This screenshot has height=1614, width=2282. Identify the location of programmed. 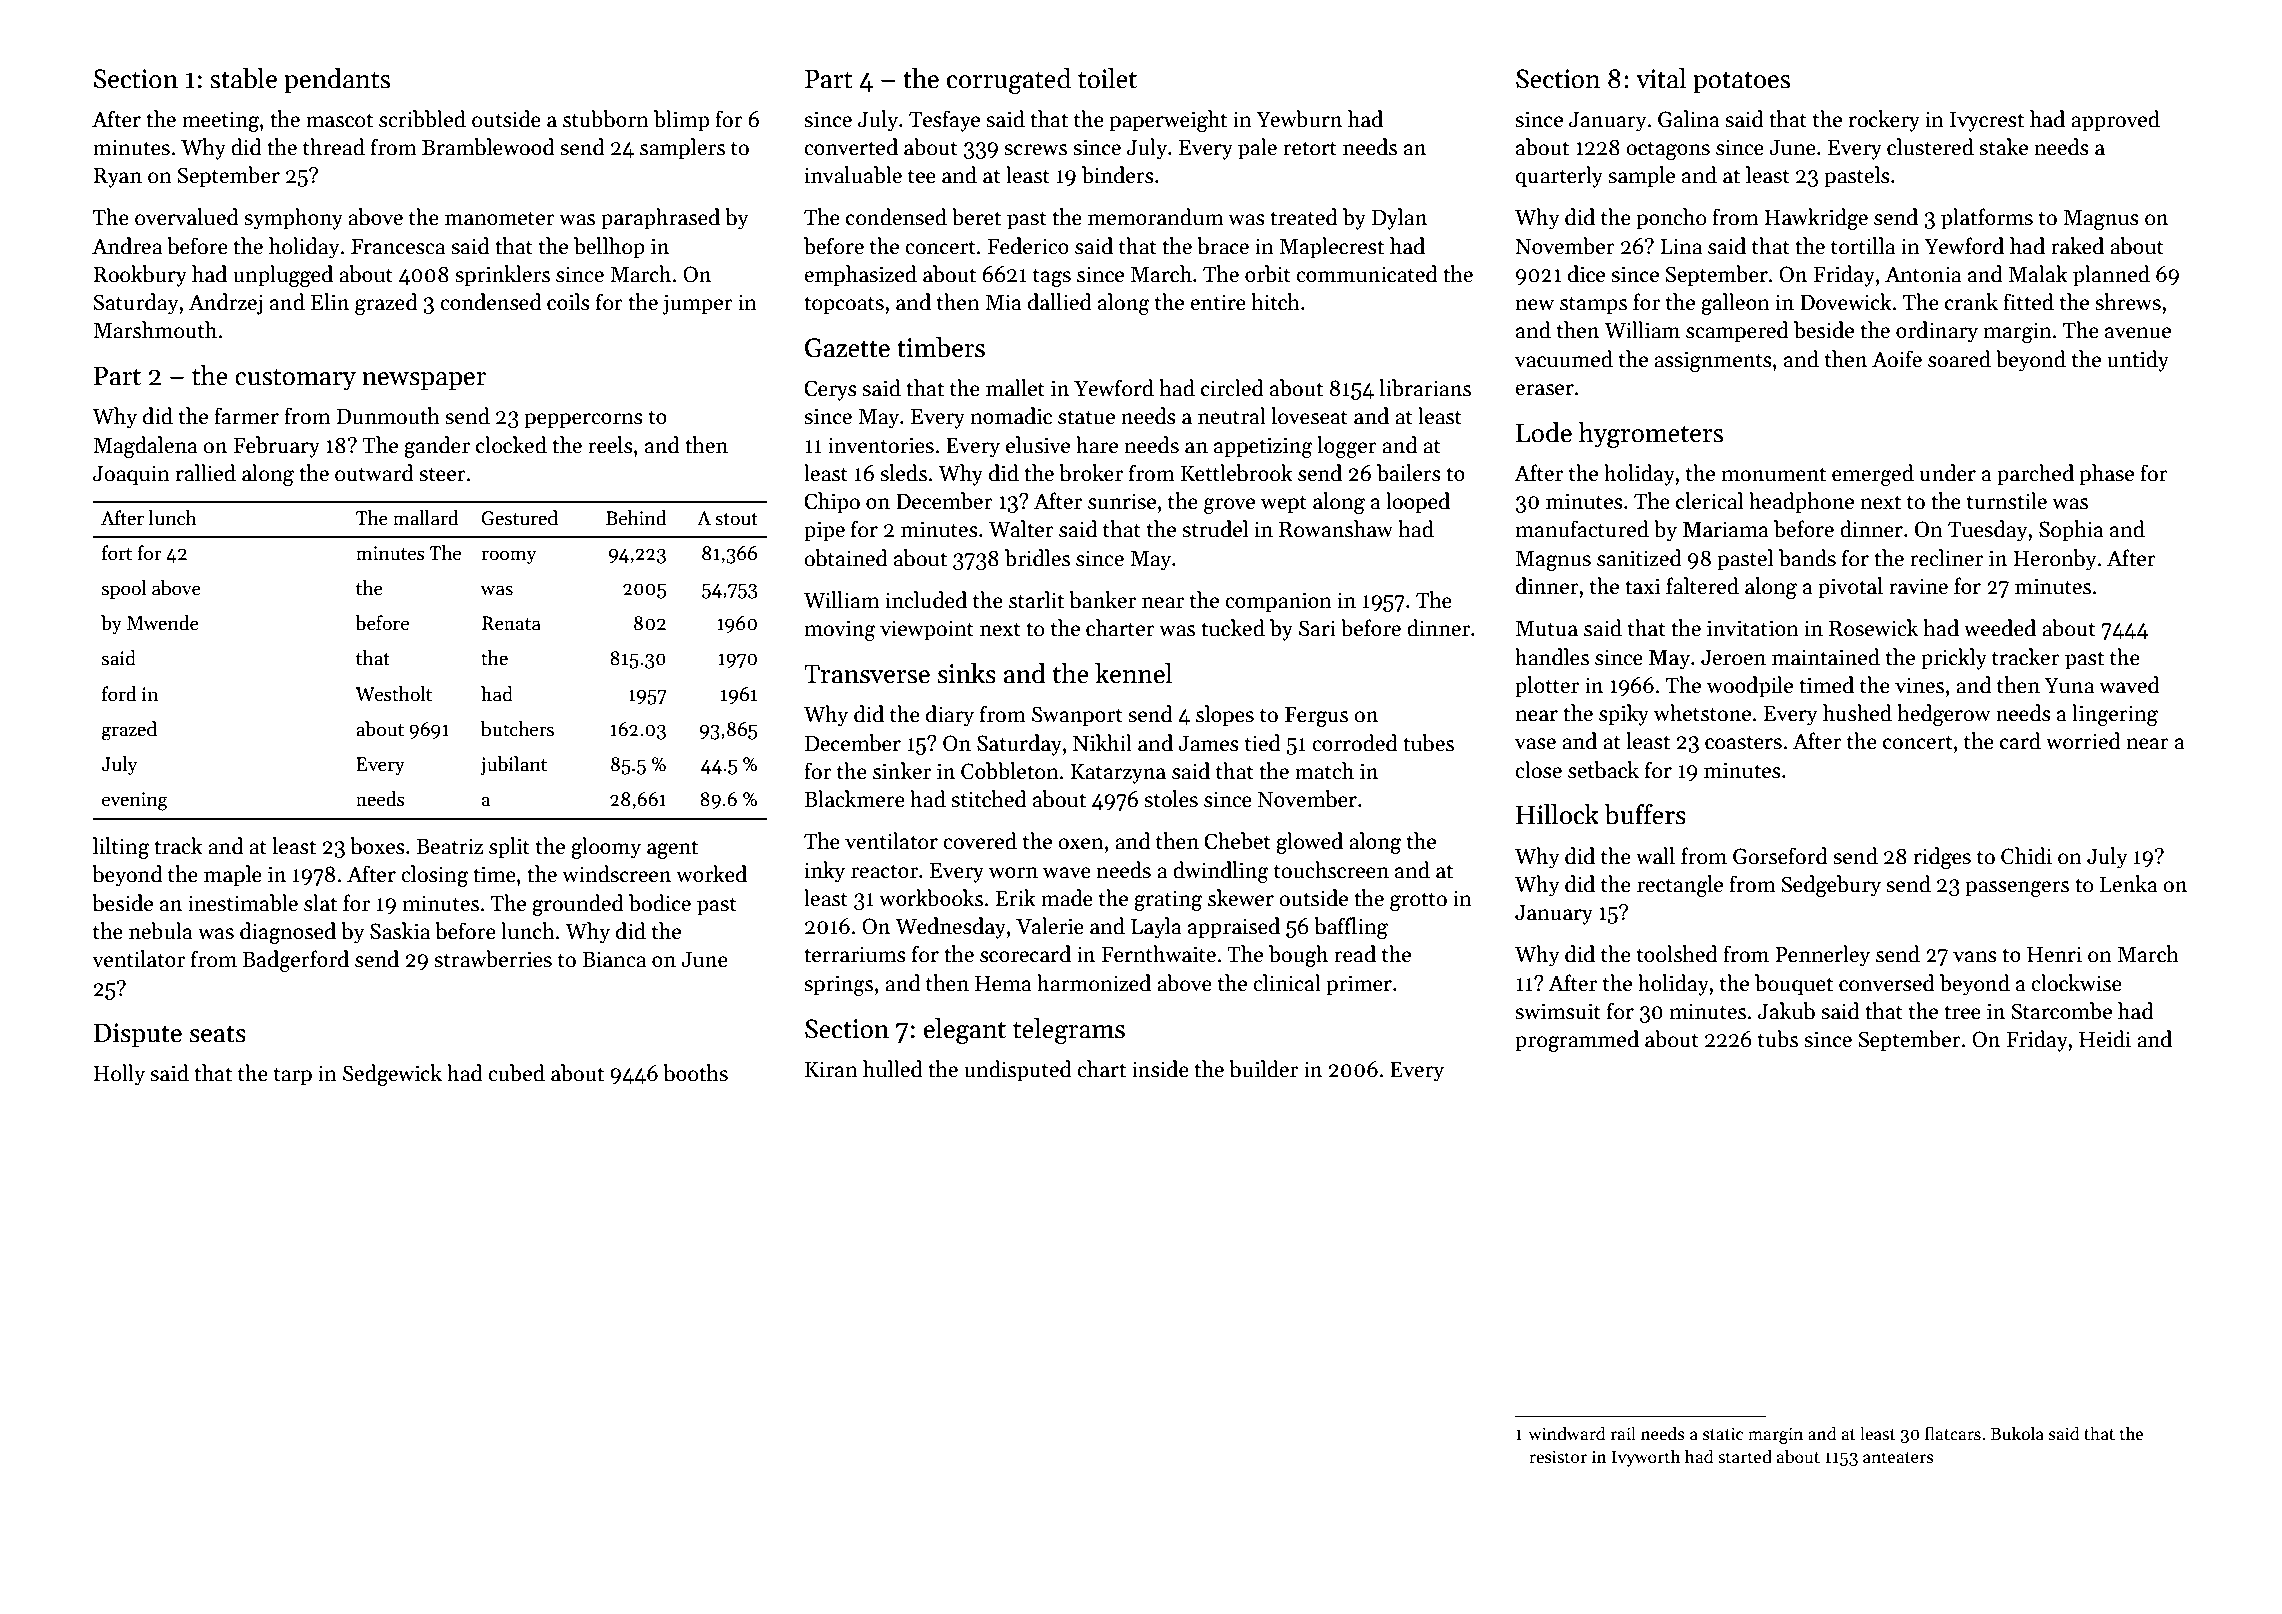
(1577, 1041).
